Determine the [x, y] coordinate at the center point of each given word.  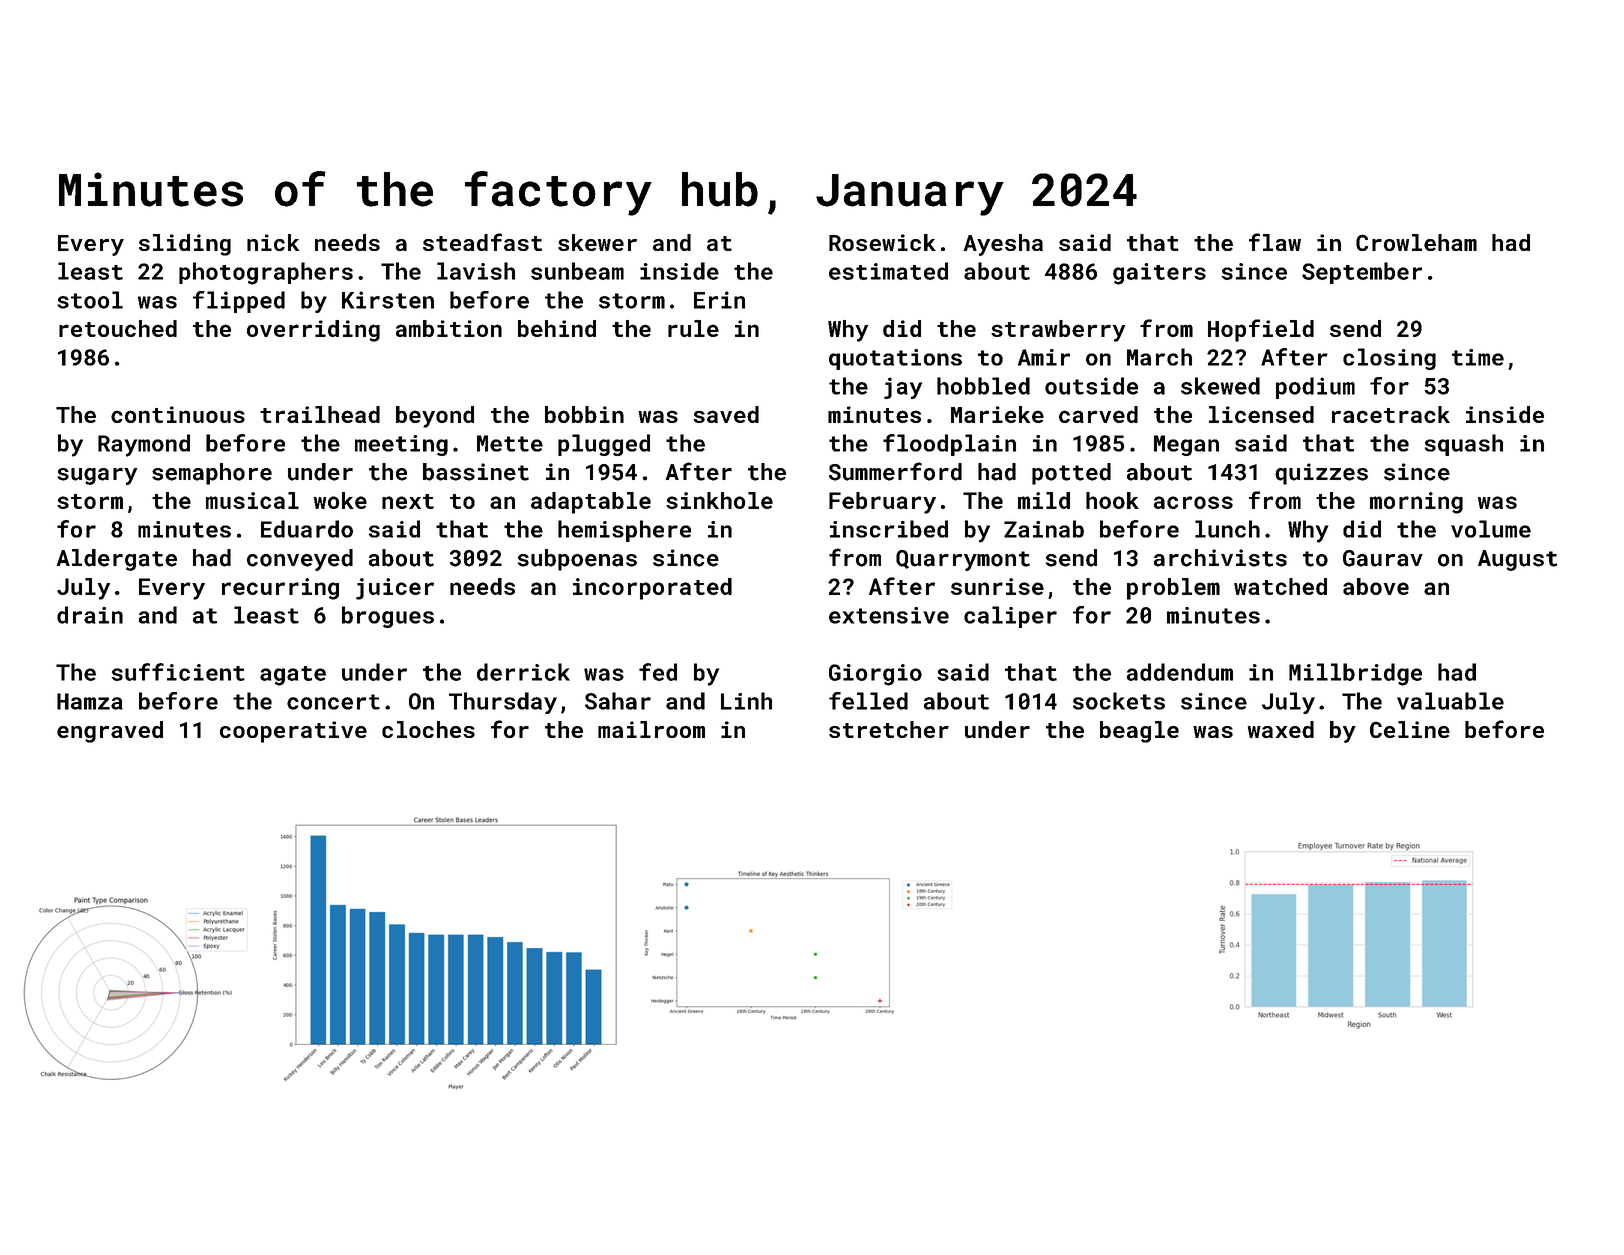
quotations [895, 359]
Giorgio [875, 675]
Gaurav [1383, 558]
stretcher [889, 729]
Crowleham [1416, 242]
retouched [118, 328]
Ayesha [1003, 245]
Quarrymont [963, 560]
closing [1389, 359]
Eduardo [307, 529]
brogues [388, 617]
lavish [476, 271]
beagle [1139, 732]
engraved [110, 732]
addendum [1180, 672]
